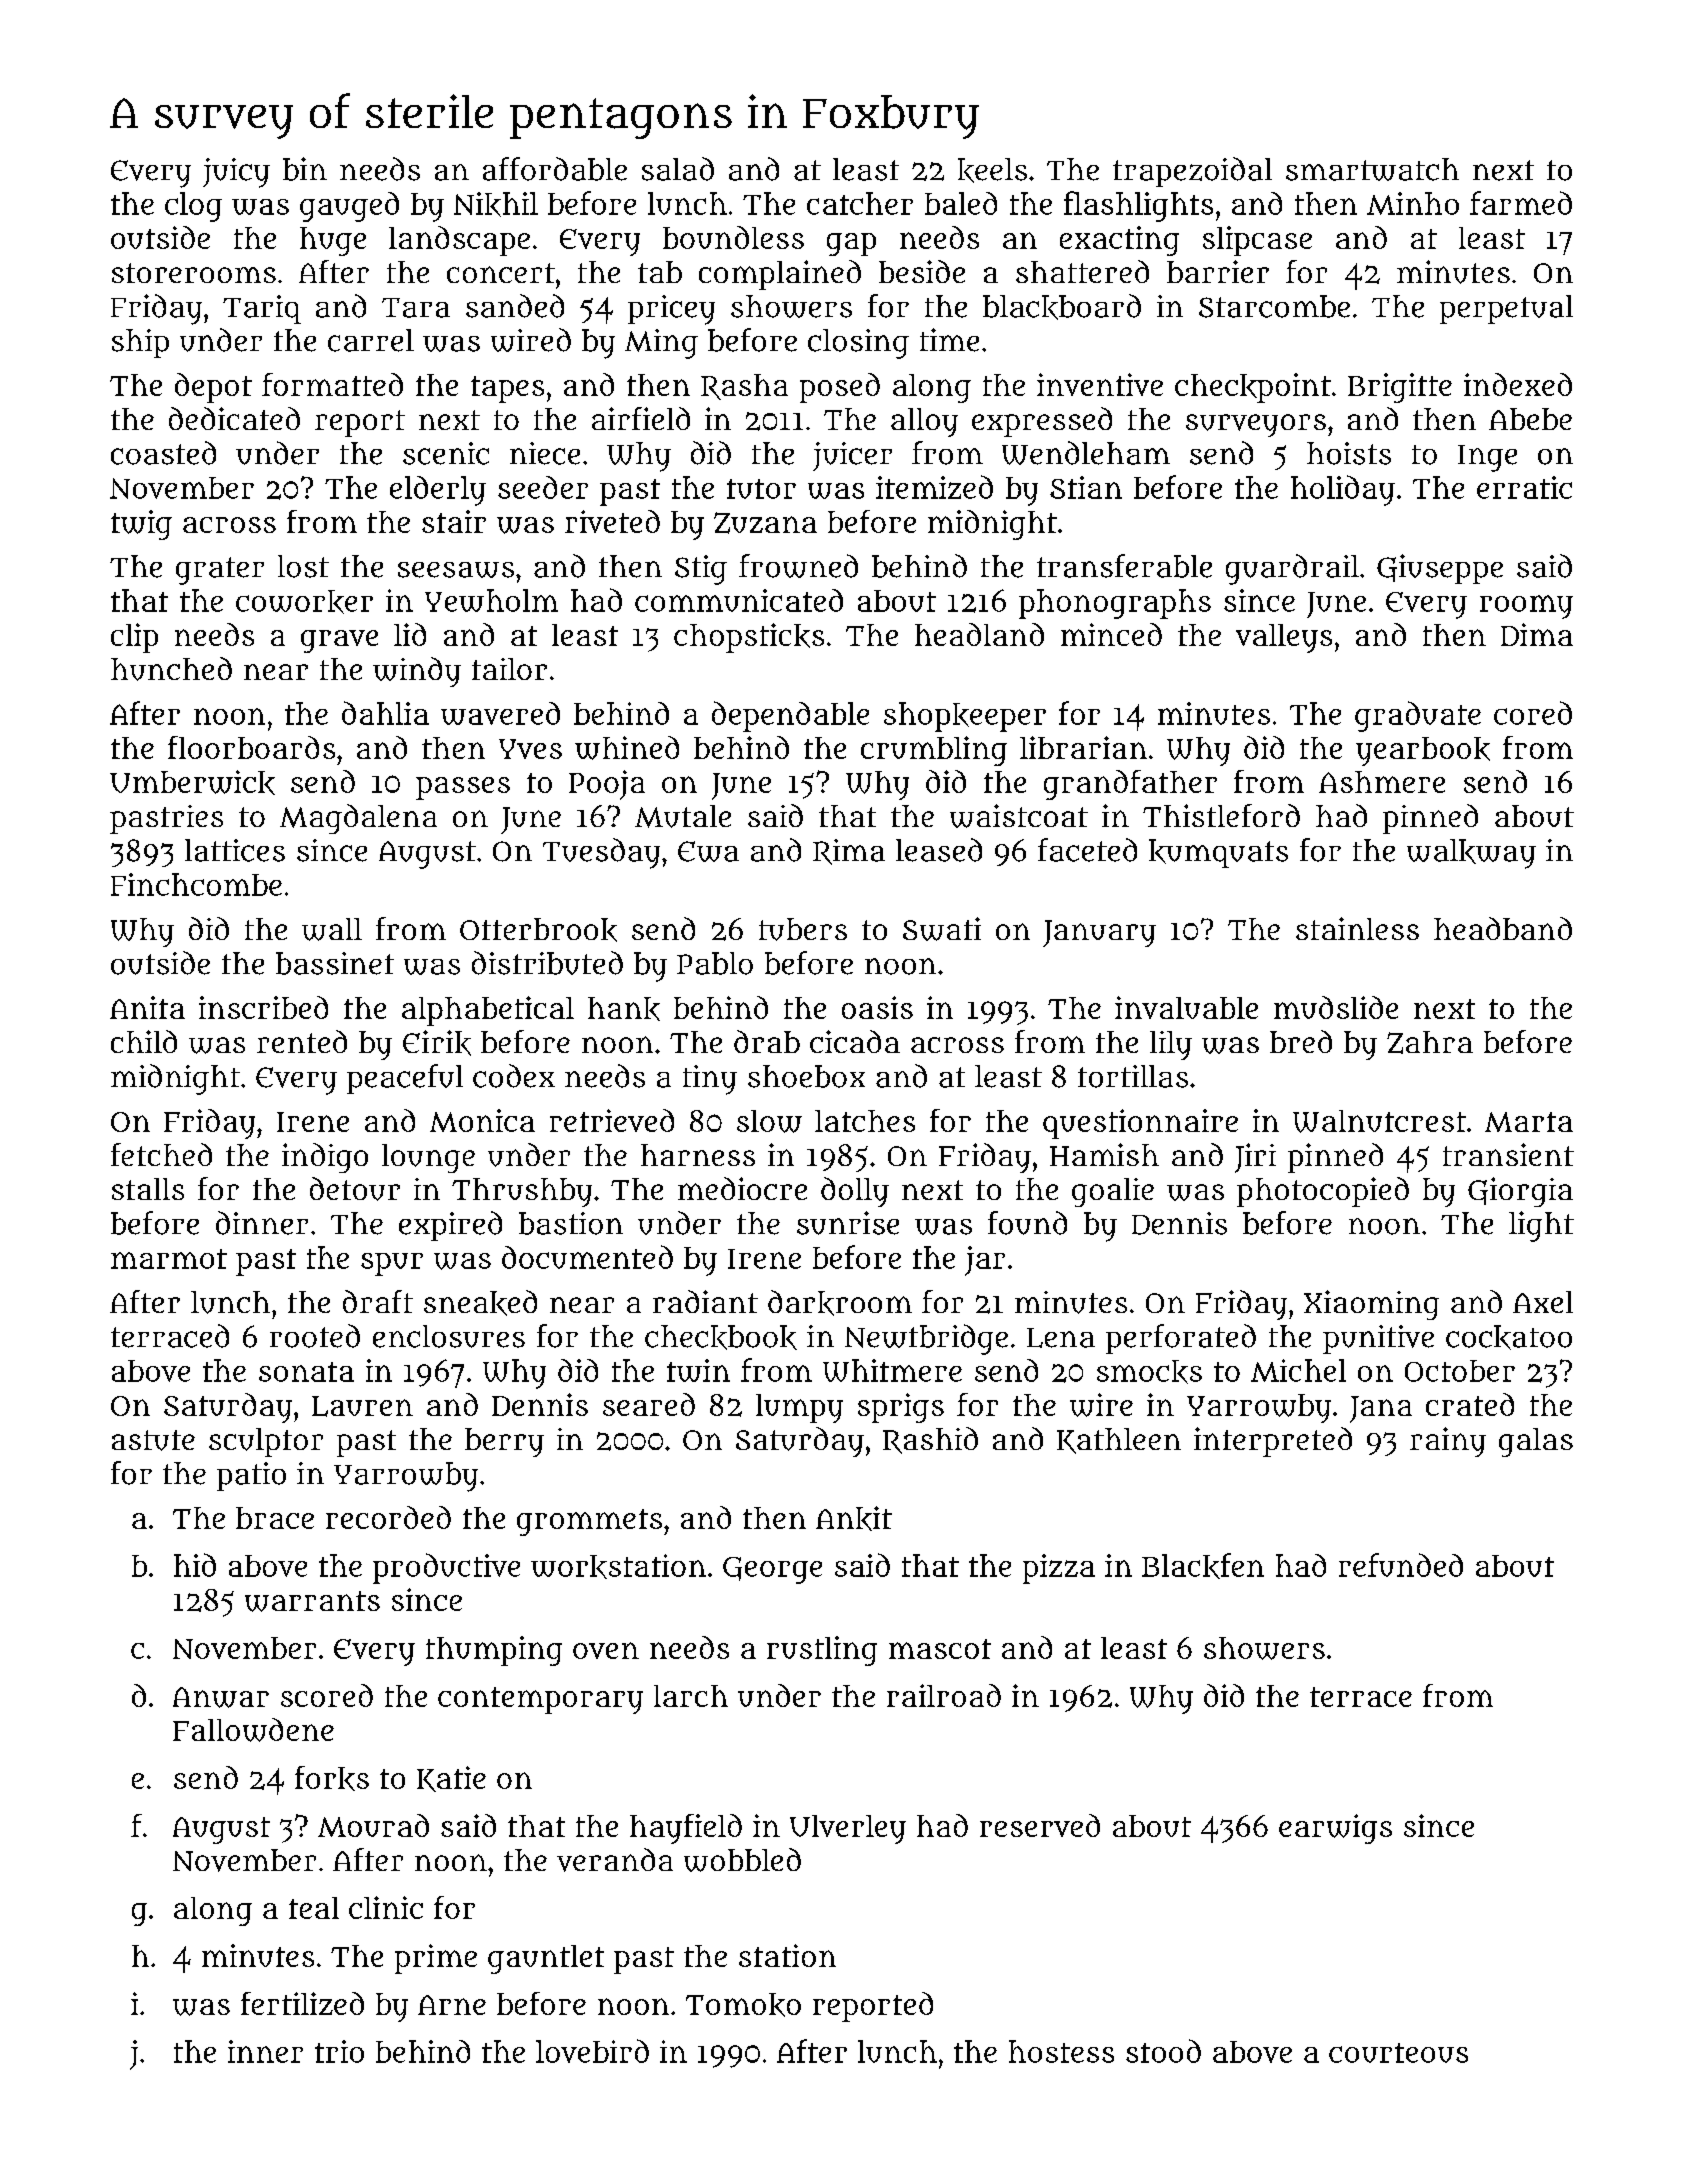 This image has height=2178, width=1683. I want to click on teal, so click(314, 1908).
